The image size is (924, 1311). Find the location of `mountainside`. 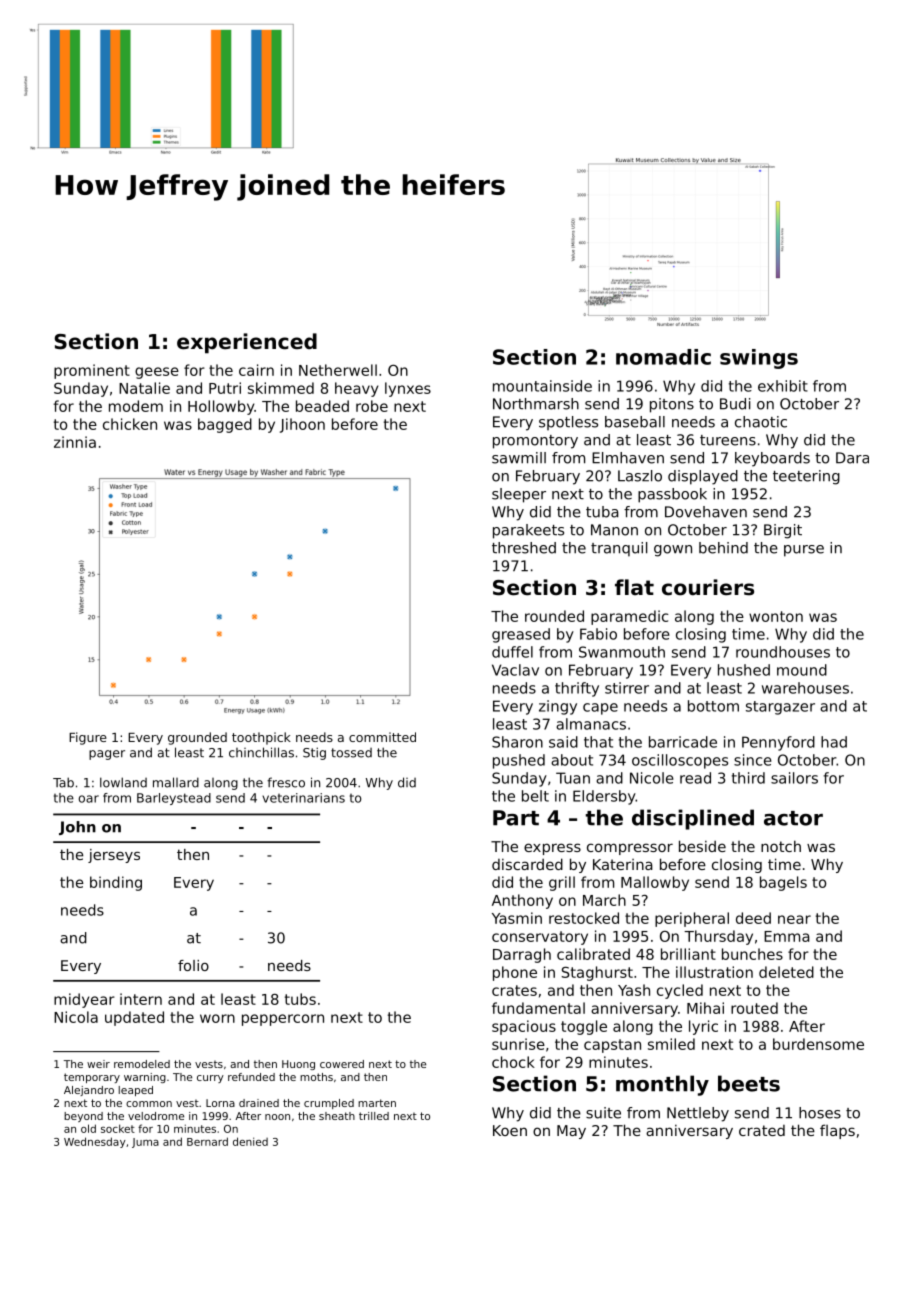

mountainside is located at coordinates (542, 386).
